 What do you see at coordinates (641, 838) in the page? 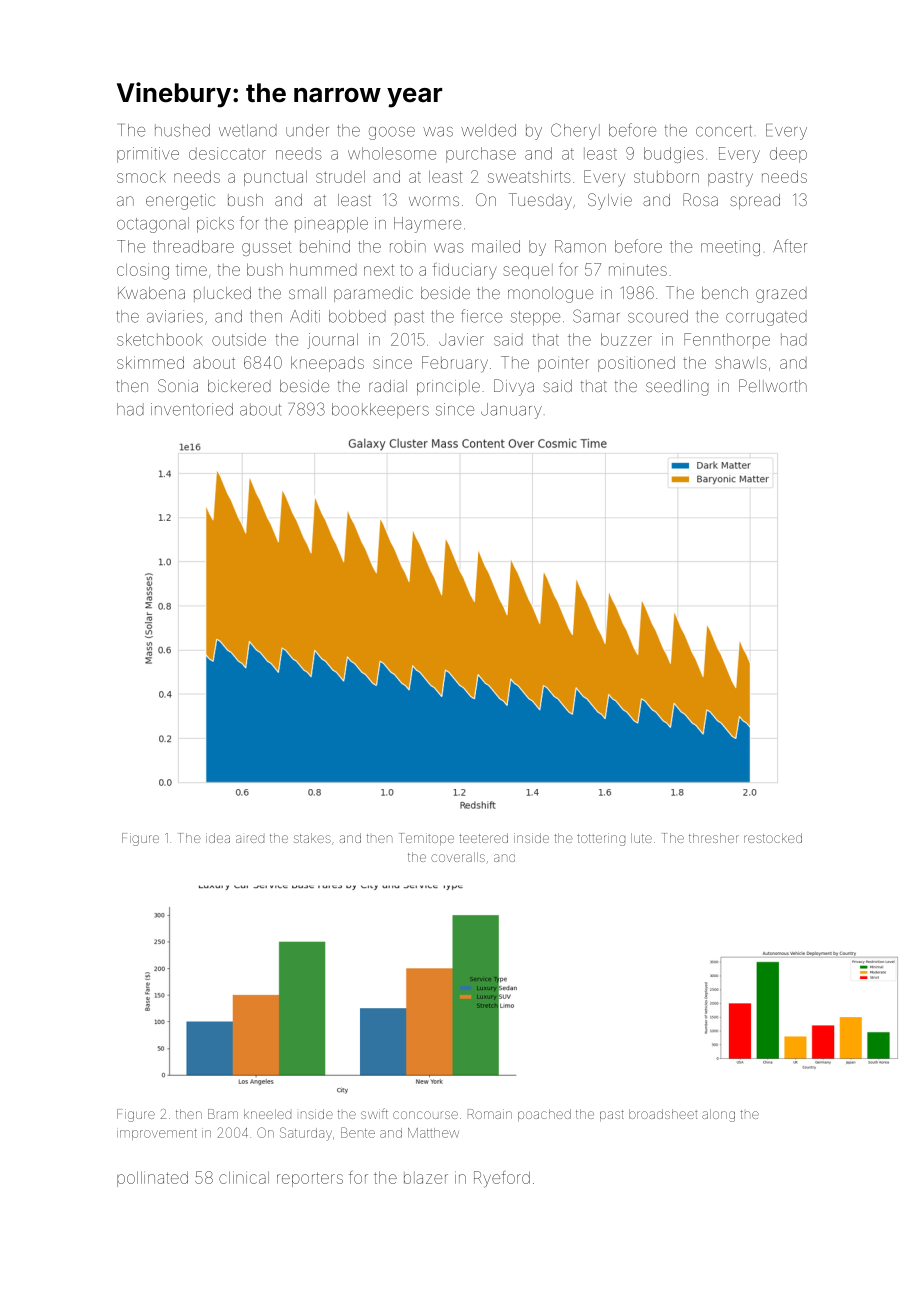
I see `lute` at bounding box center [641, 838].
